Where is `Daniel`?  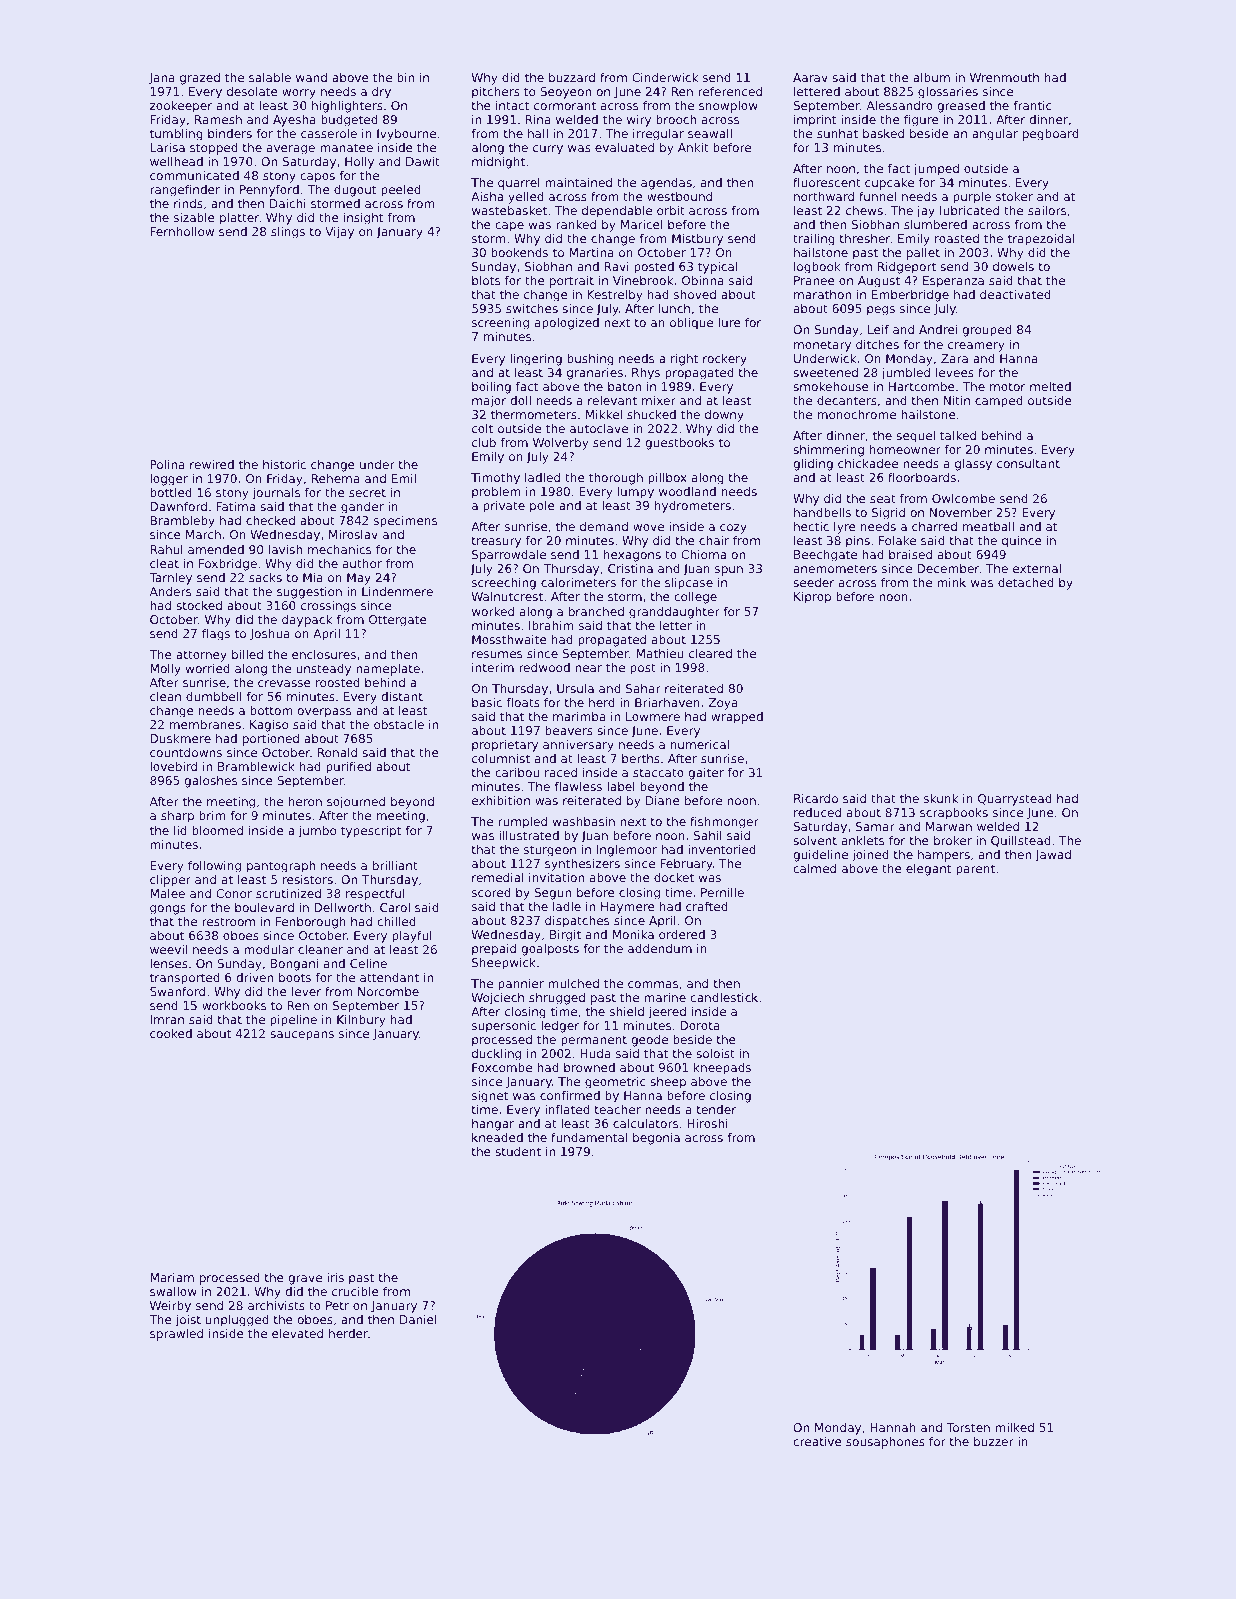
Daniel is located at coordinates (418, 1319).
